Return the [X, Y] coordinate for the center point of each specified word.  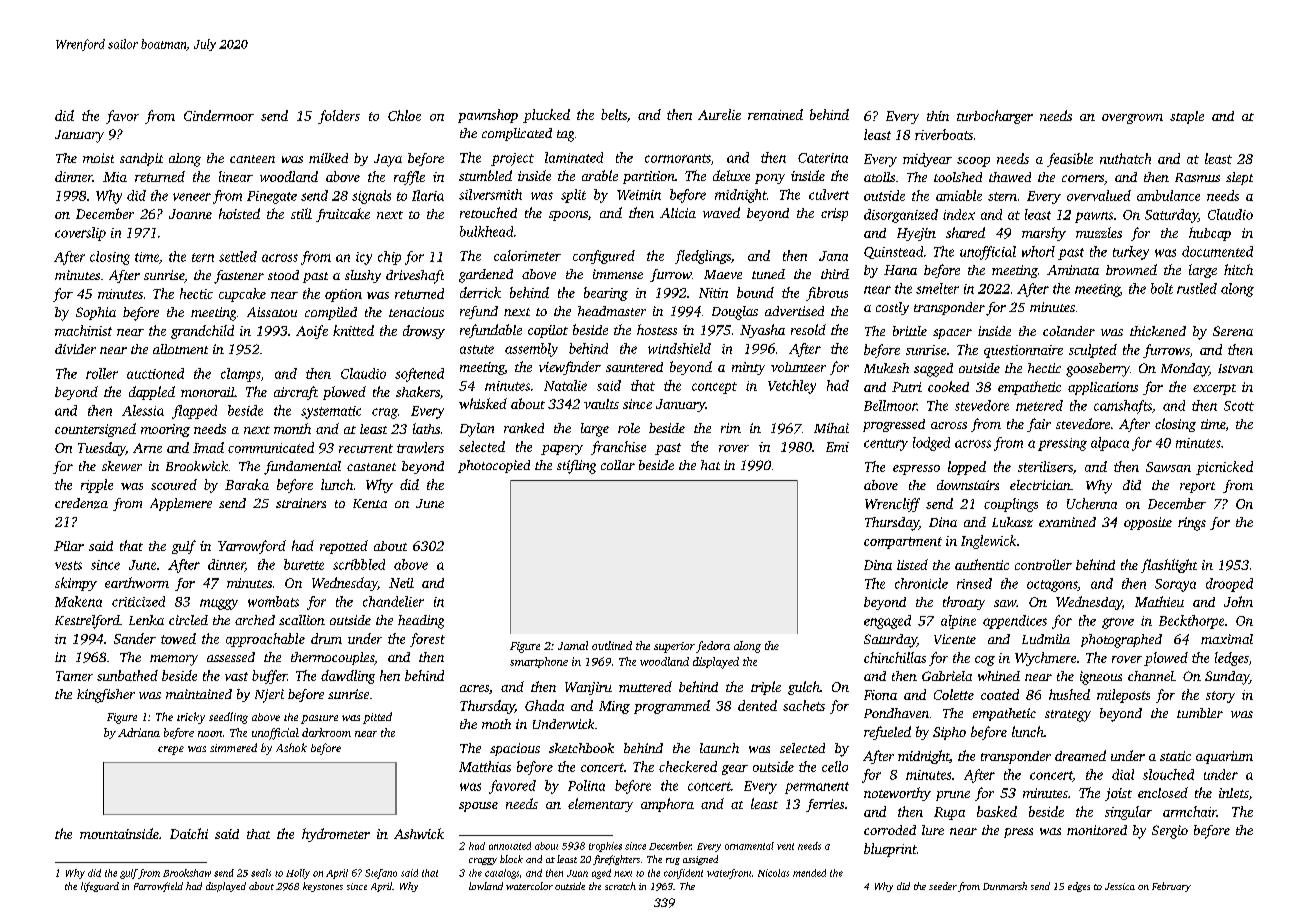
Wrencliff [892, 505]
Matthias [485, 766]
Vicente [955, 639]
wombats [273, 601]
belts [614, 114]
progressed [894, 425]
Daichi [189, 833]
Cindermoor [219, 115]
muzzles [1099, 232]
